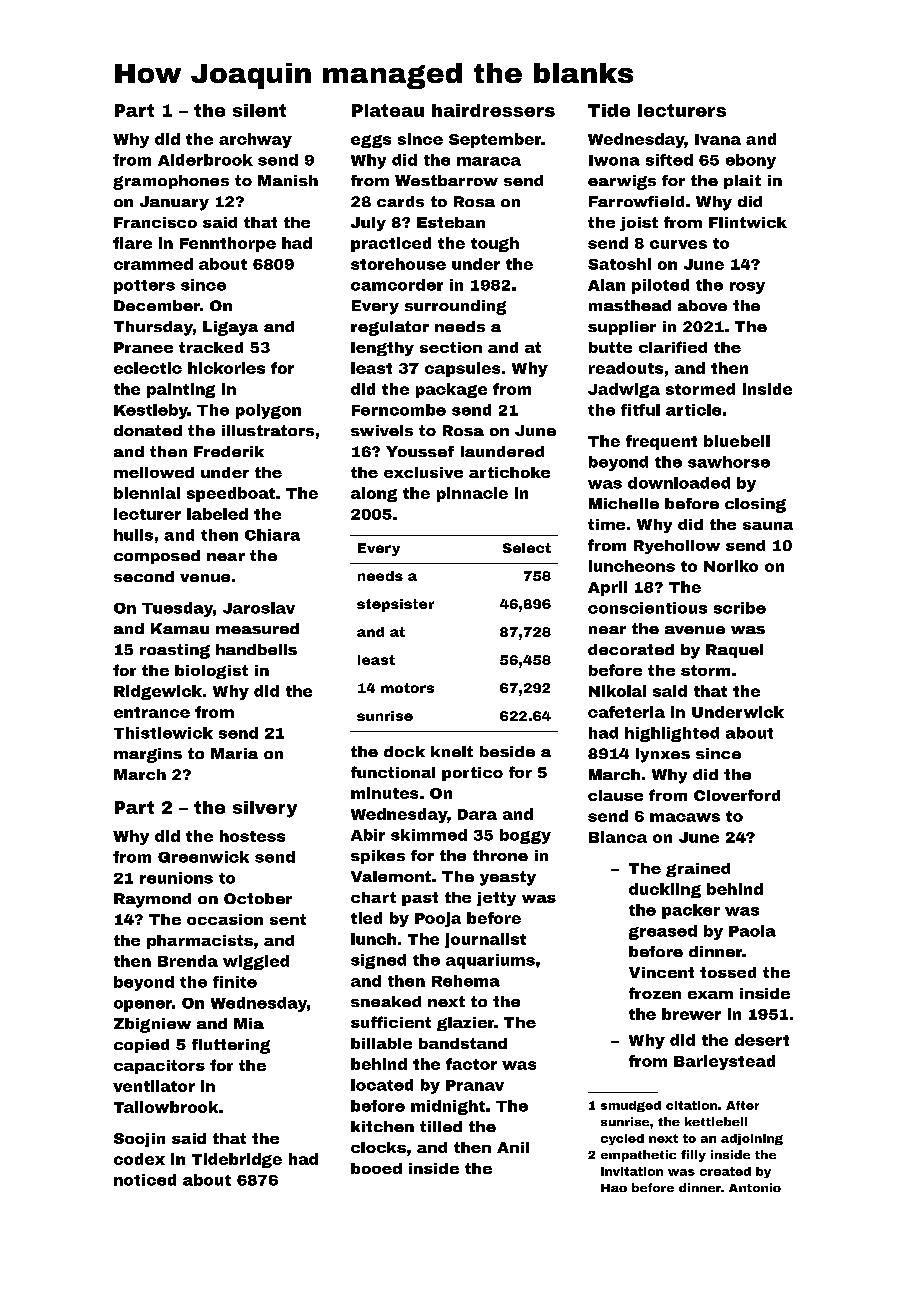  What do you see at coordinates (376, 1168) in the image?
I see `booed` at bounding box center [376, 1168].
